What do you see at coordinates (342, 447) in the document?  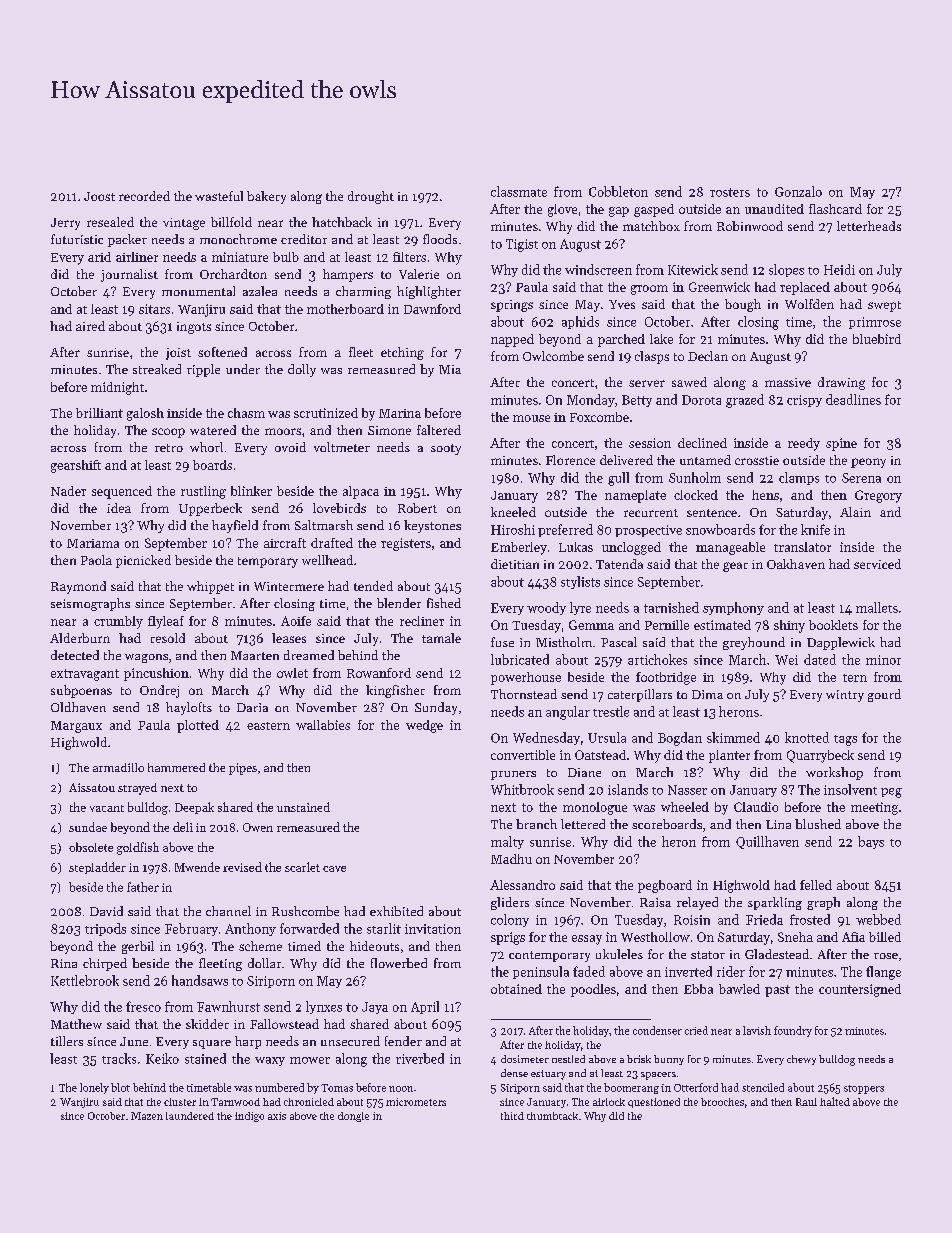 I see `voltmeter` at bounding box center [342, 447].
